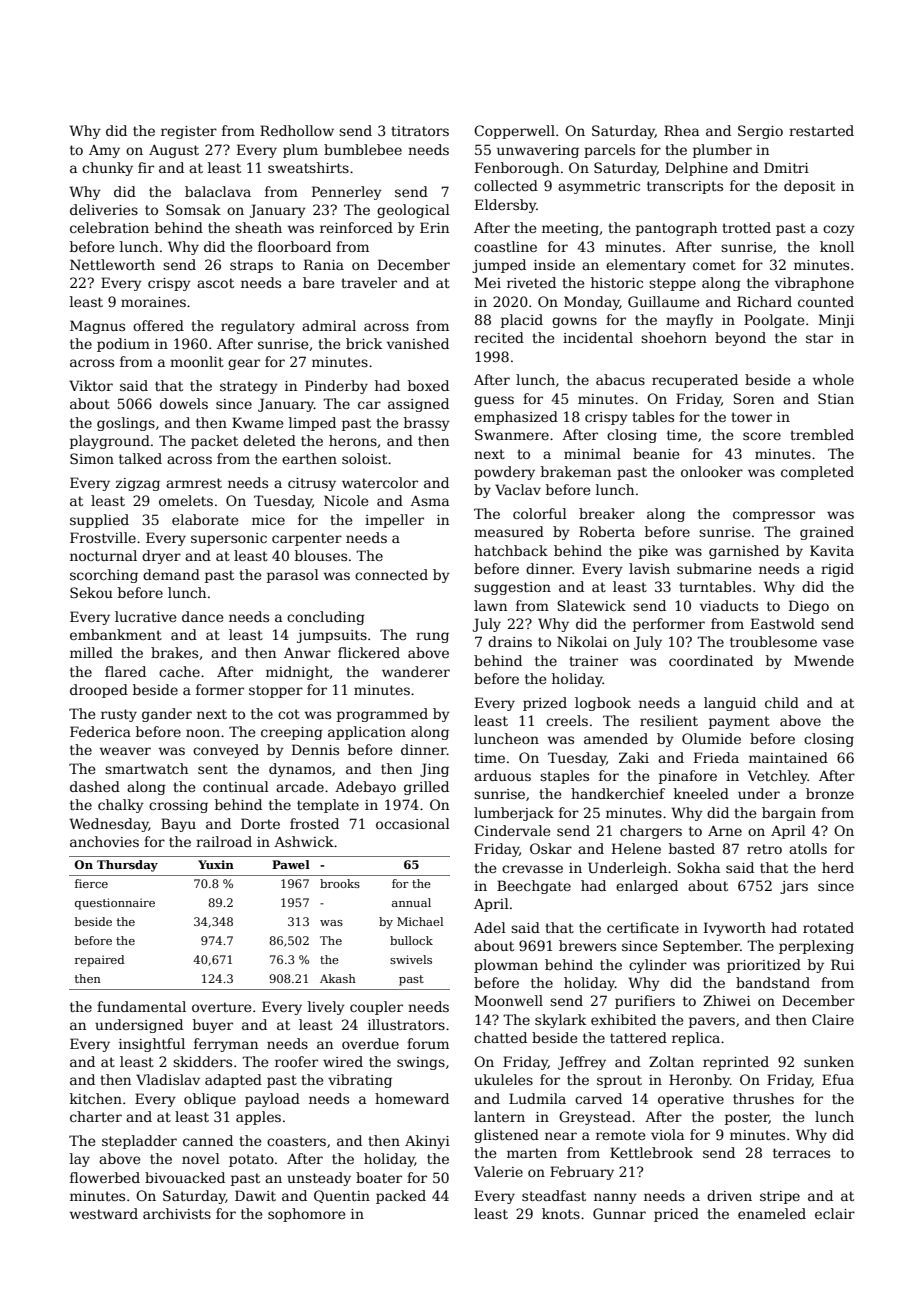 This screenshot has width=924, height=1308. I want to click on Rhea, so click(681, 130).
